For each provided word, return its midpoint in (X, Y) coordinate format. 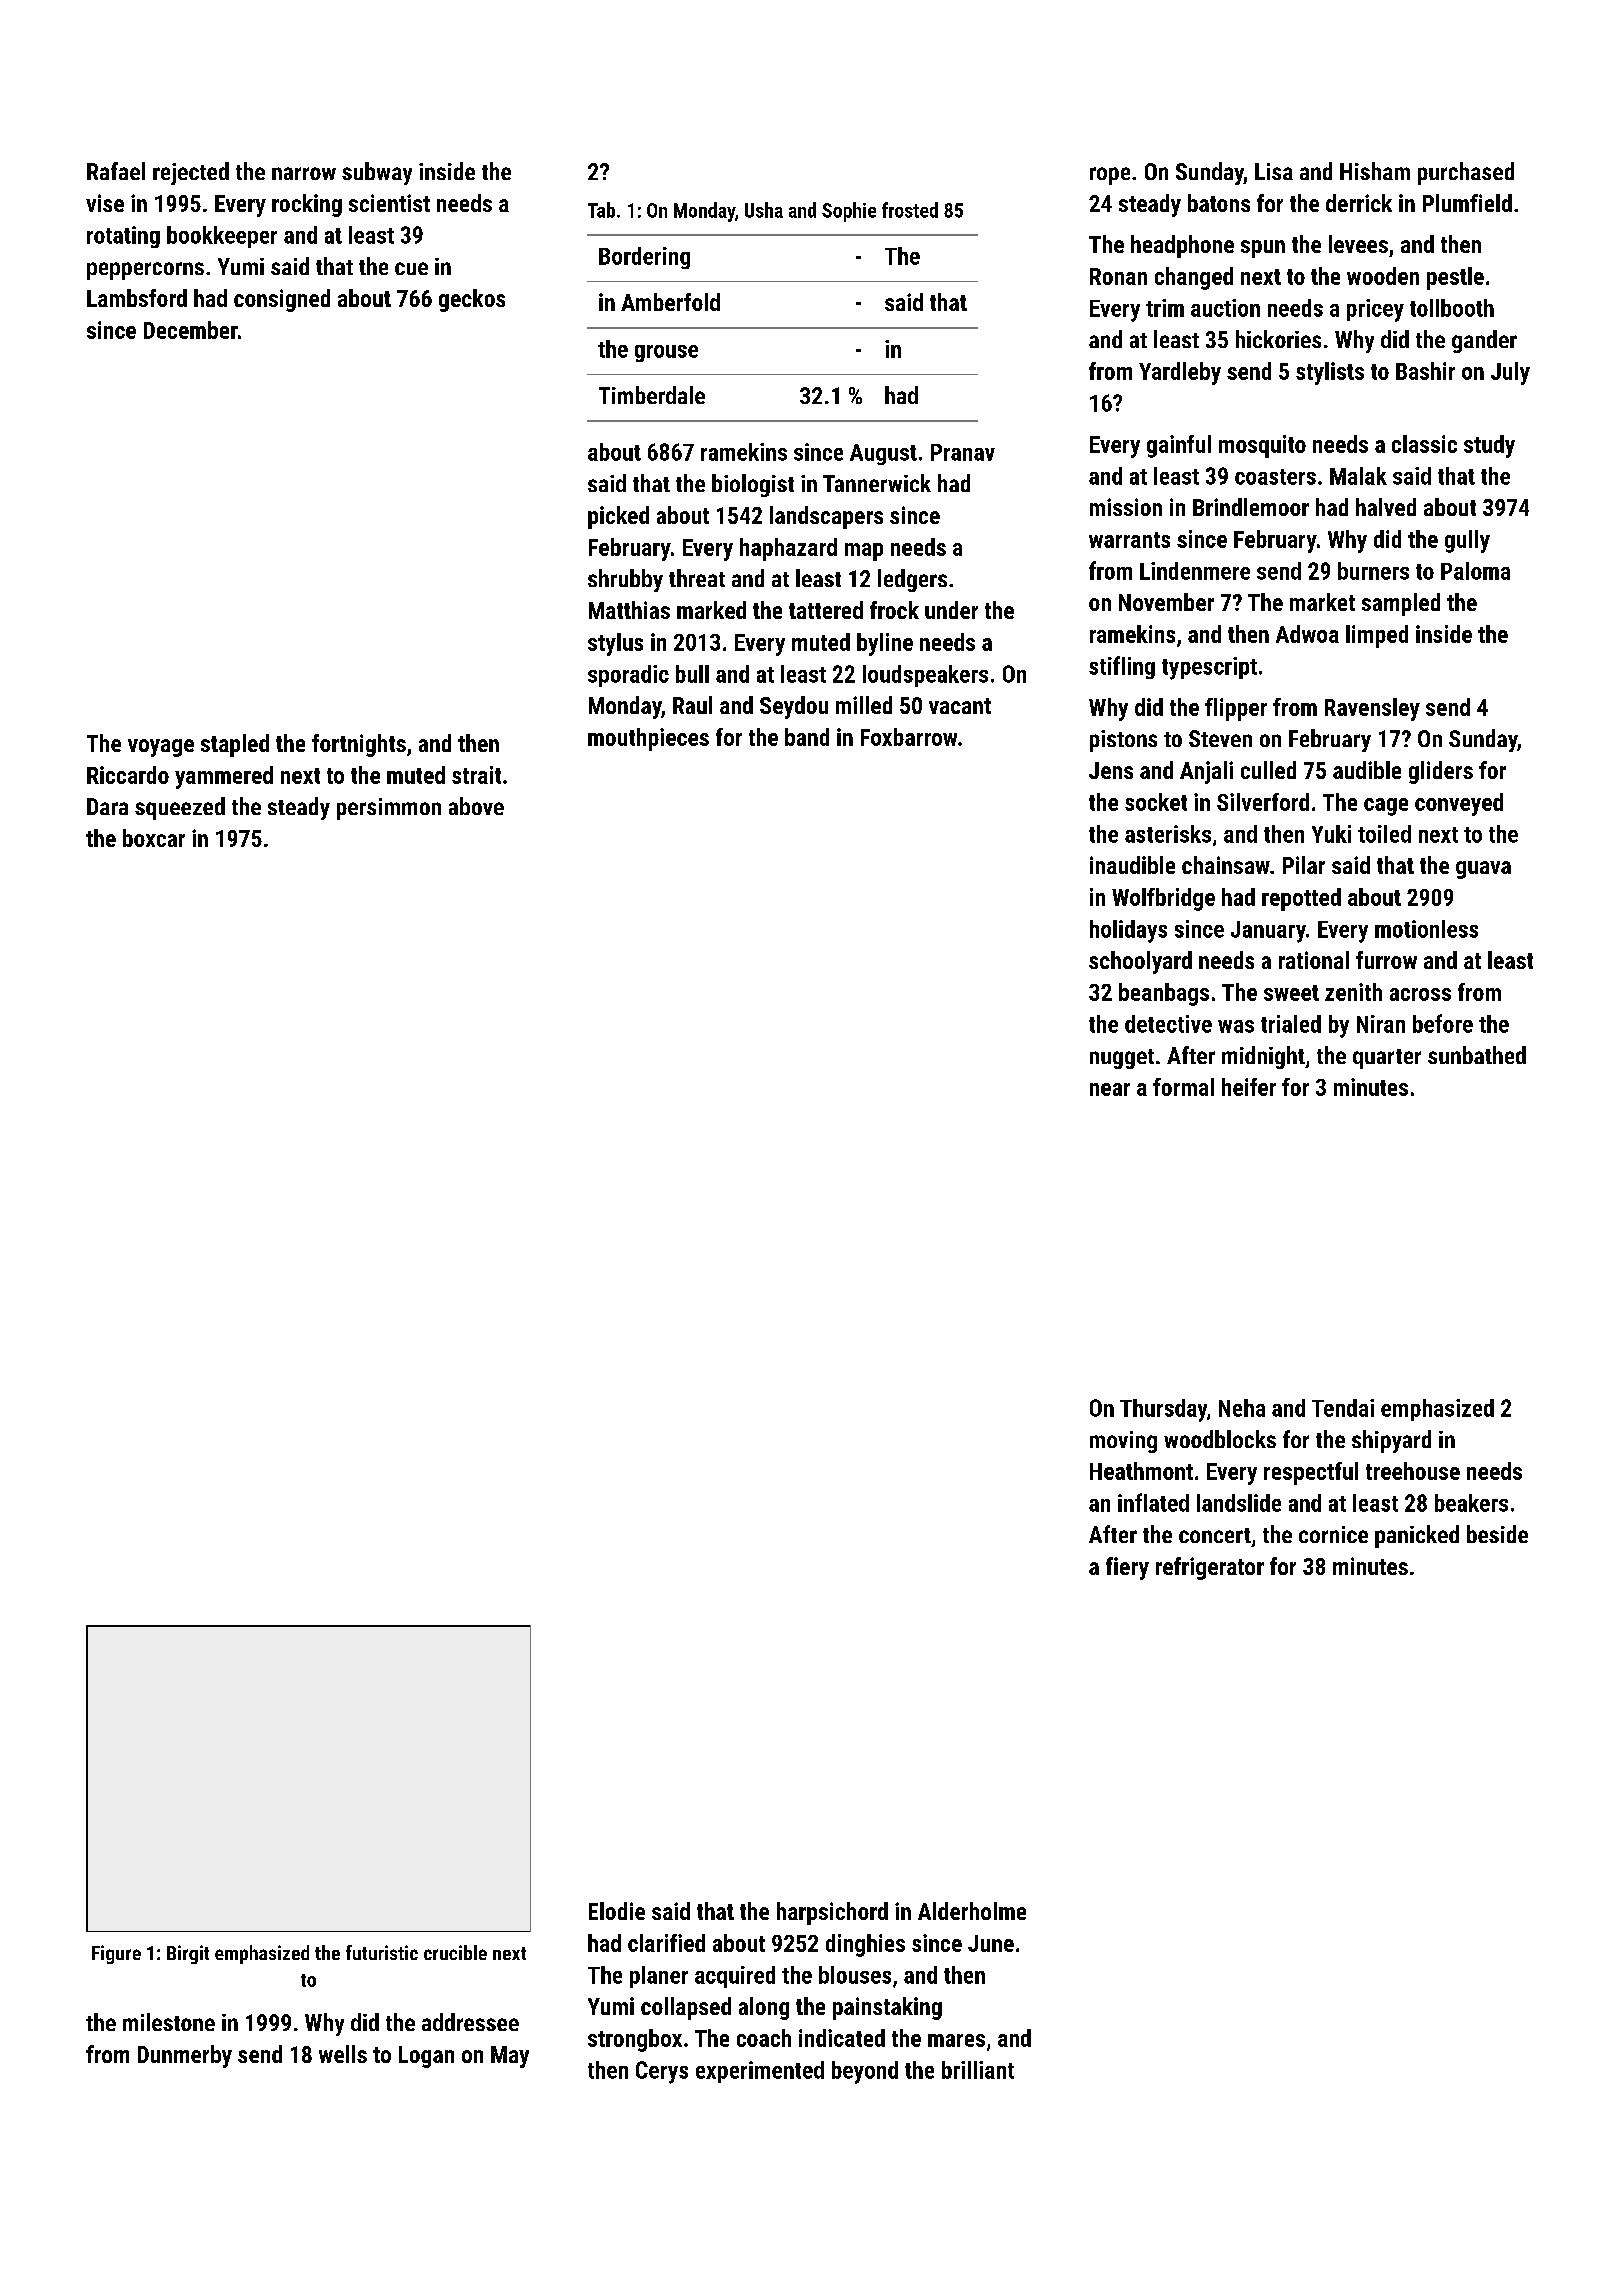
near (1110, 1089)
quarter (1387, 1059)
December (191, 330)
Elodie (617, 1911)
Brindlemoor (1251, 507)
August (883, 454)
